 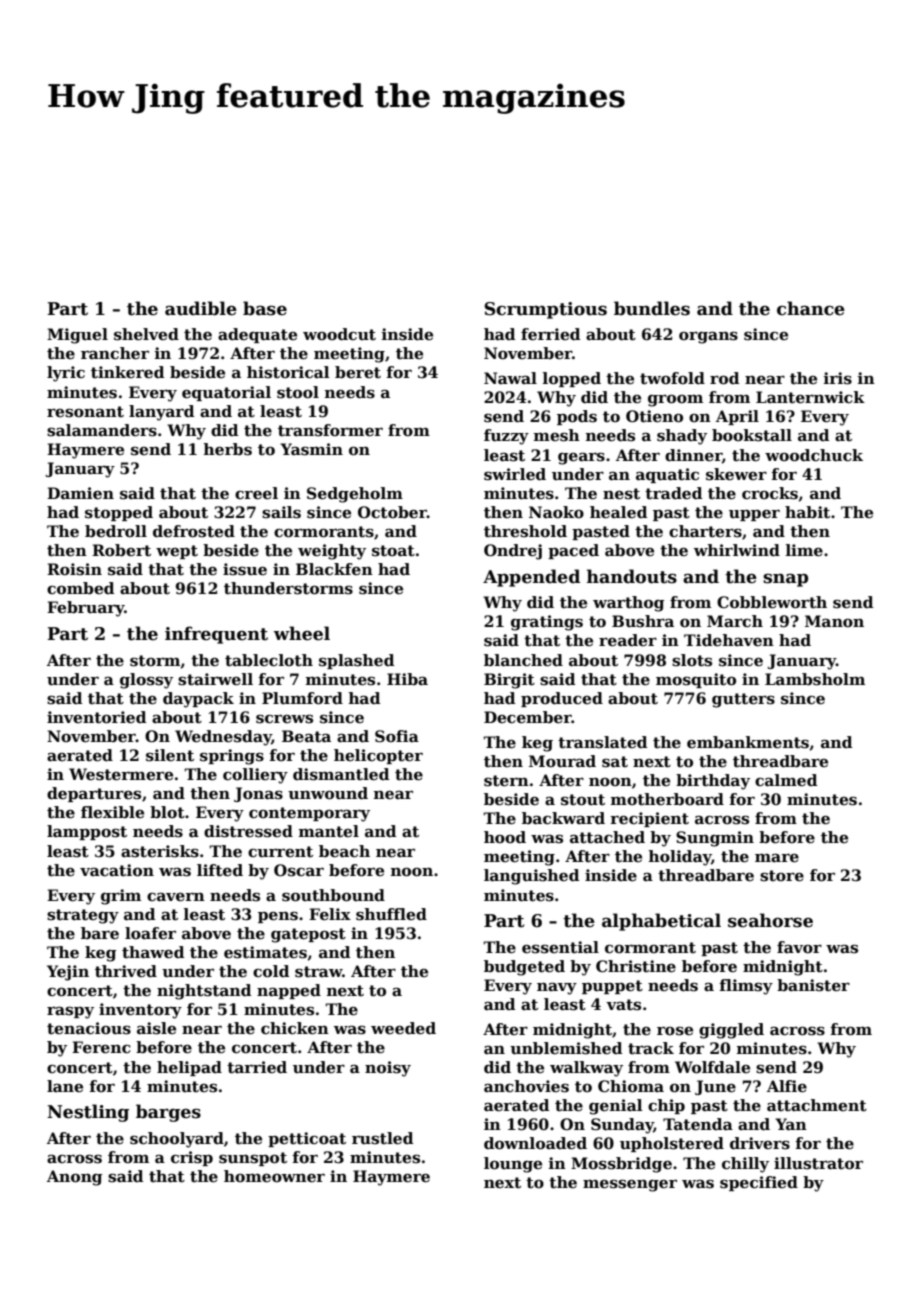 I want to click on weeded, so click(x=403, y=1028).
